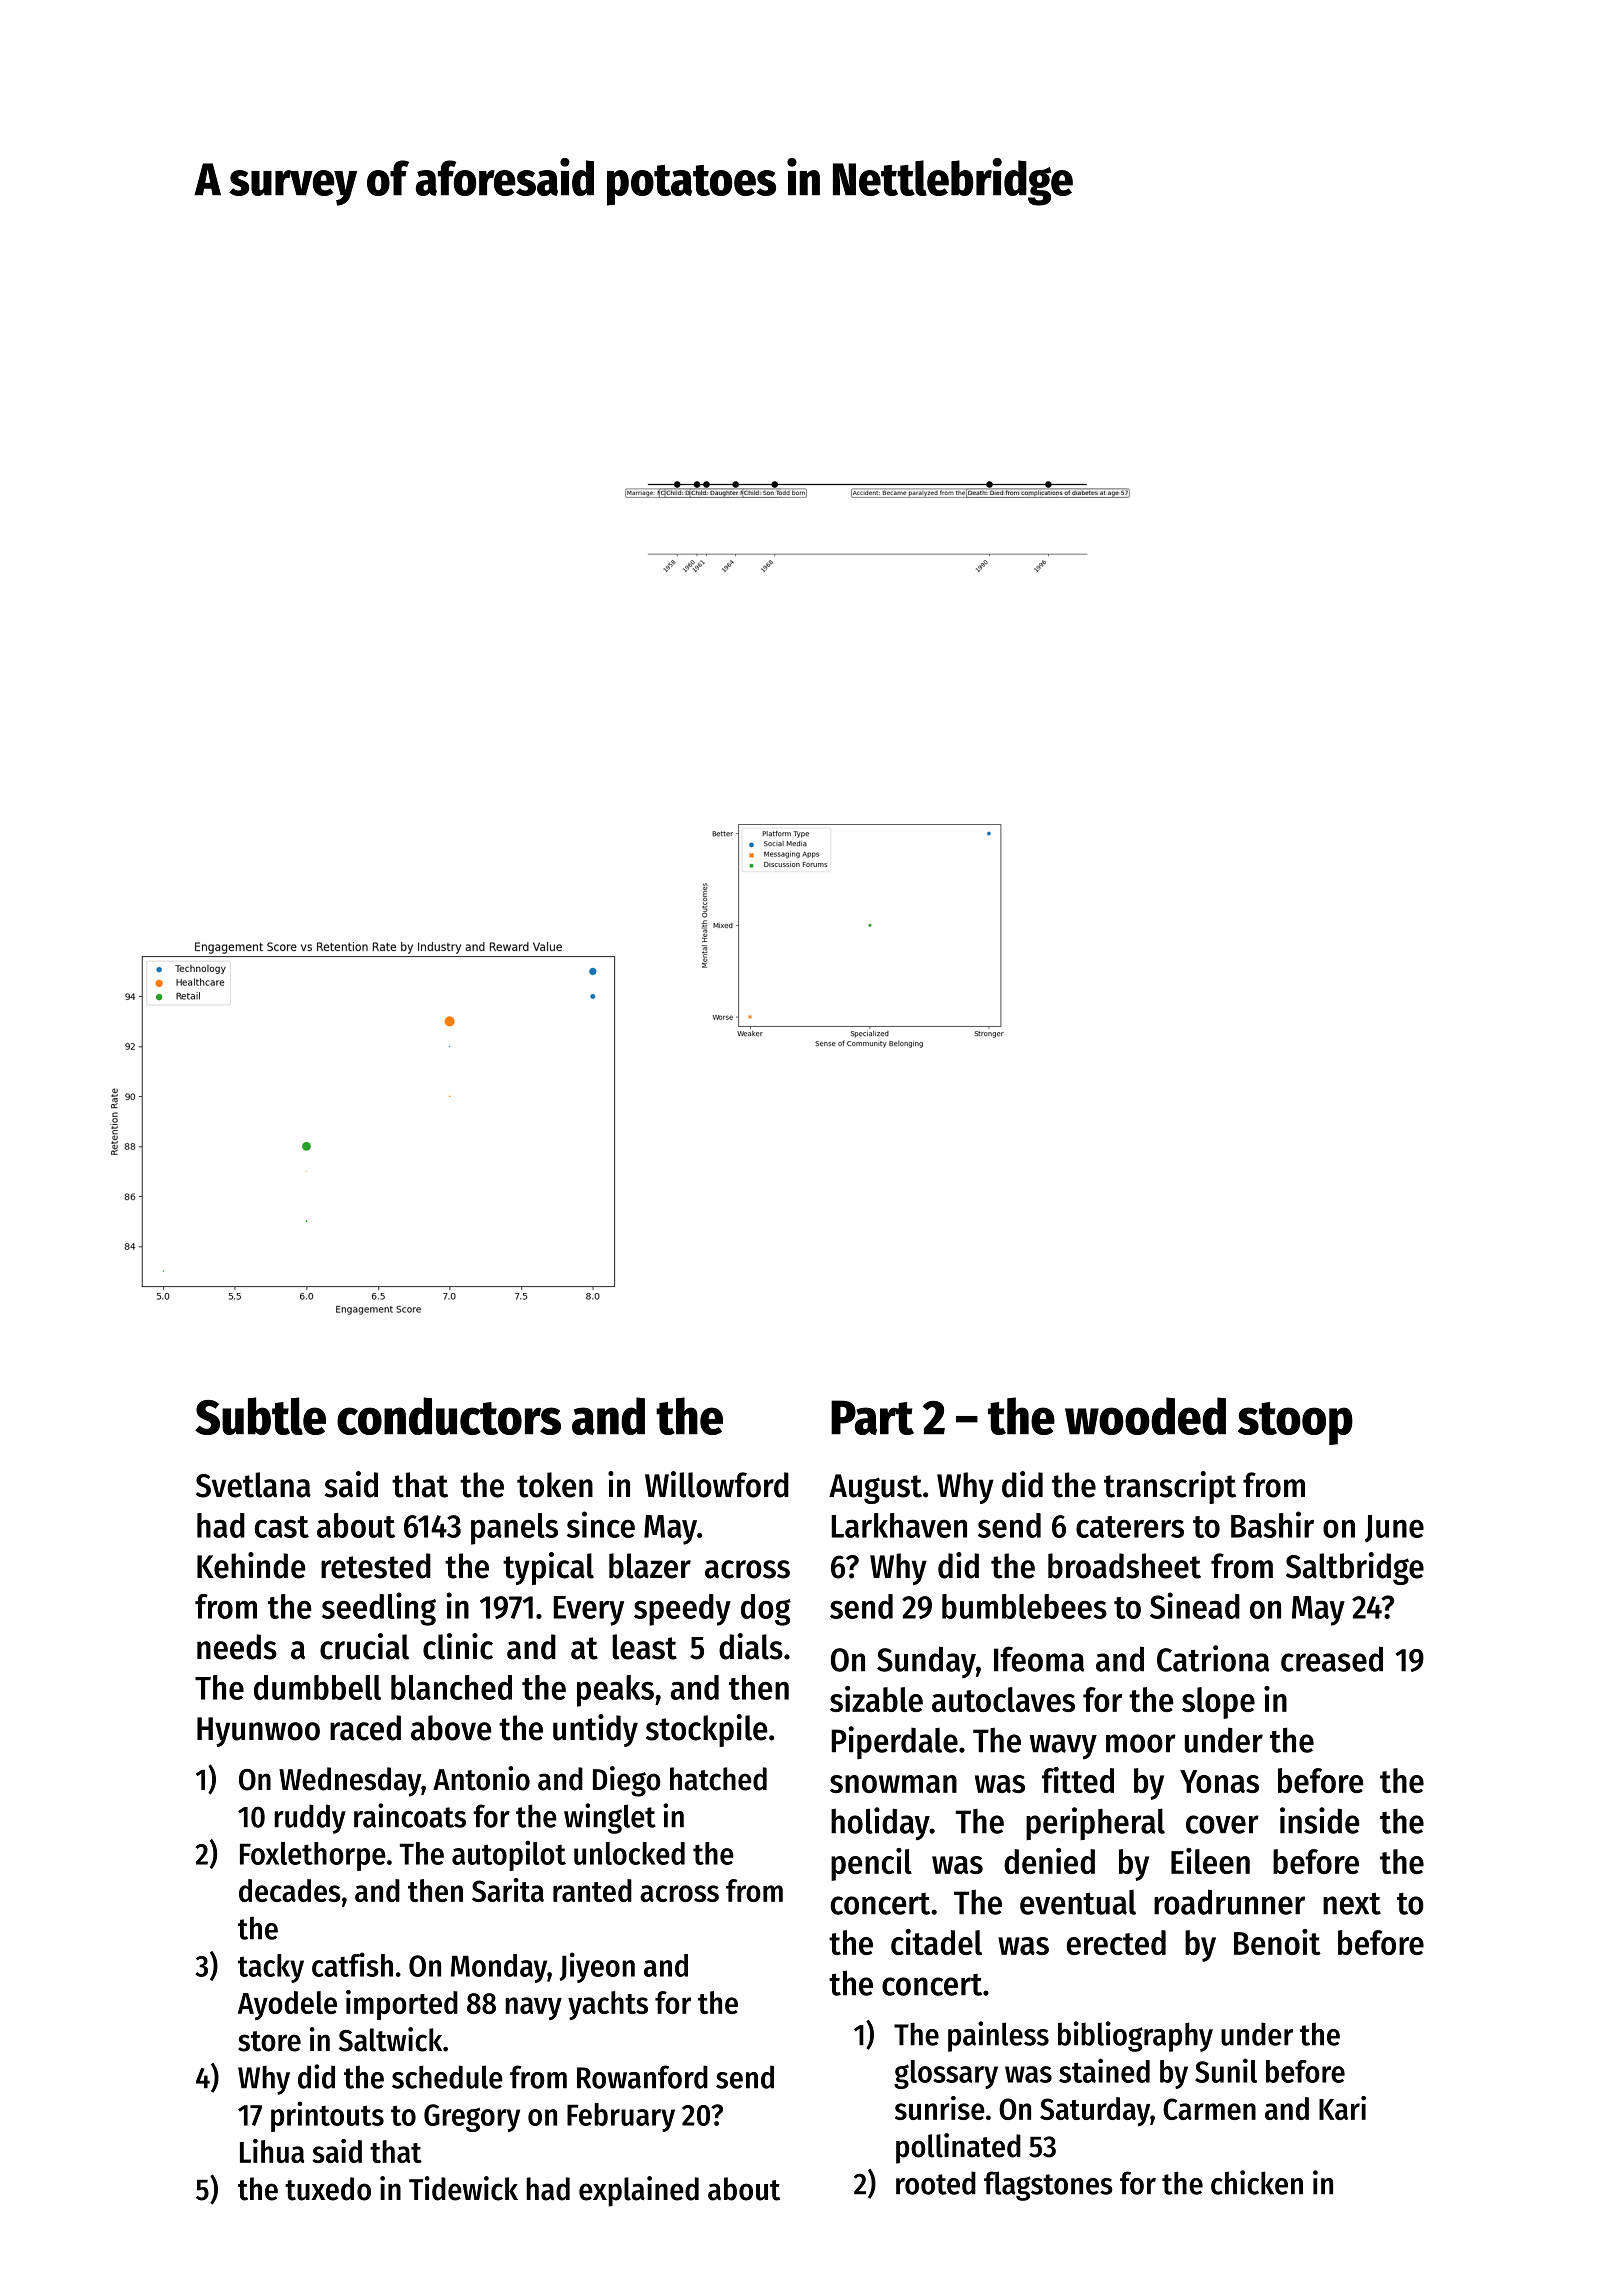 This screenshot has width=1620, height=2292. I want to click on slope, so click(1218, 1703).
